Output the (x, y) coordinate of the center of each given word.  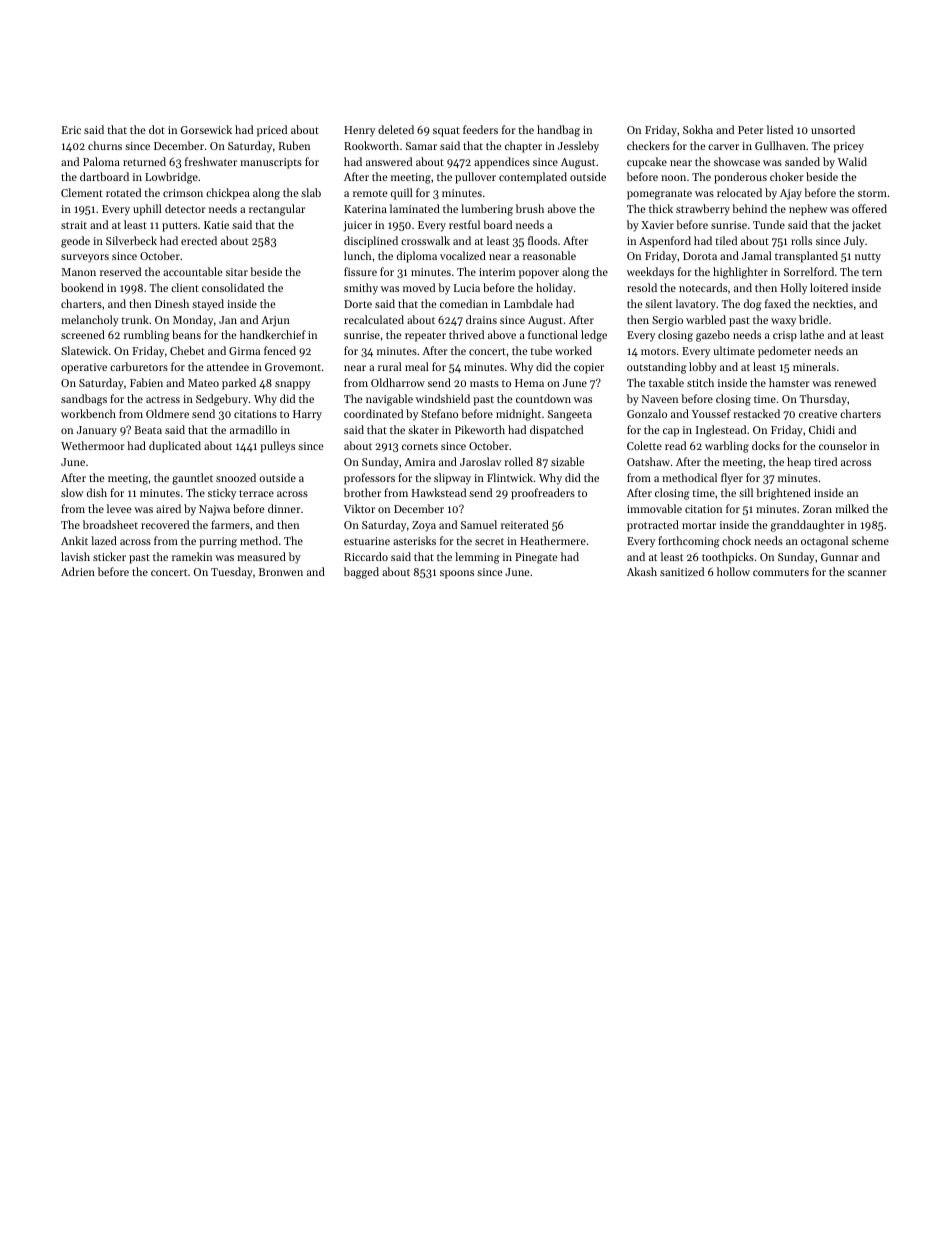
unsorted (833, 129)
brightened (783, 494)
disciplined (371, 242)
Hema (529, 383)
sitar (237, 272)
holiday (554, 289)
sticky (222, 494)
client (185, 287)
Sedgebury (222, 400)
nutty (868, 258)
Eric (71, 130)
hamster (789, 382)
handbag (558, 131)
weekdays (650, 273)
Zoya (424, 526)
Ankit (74, 540)
